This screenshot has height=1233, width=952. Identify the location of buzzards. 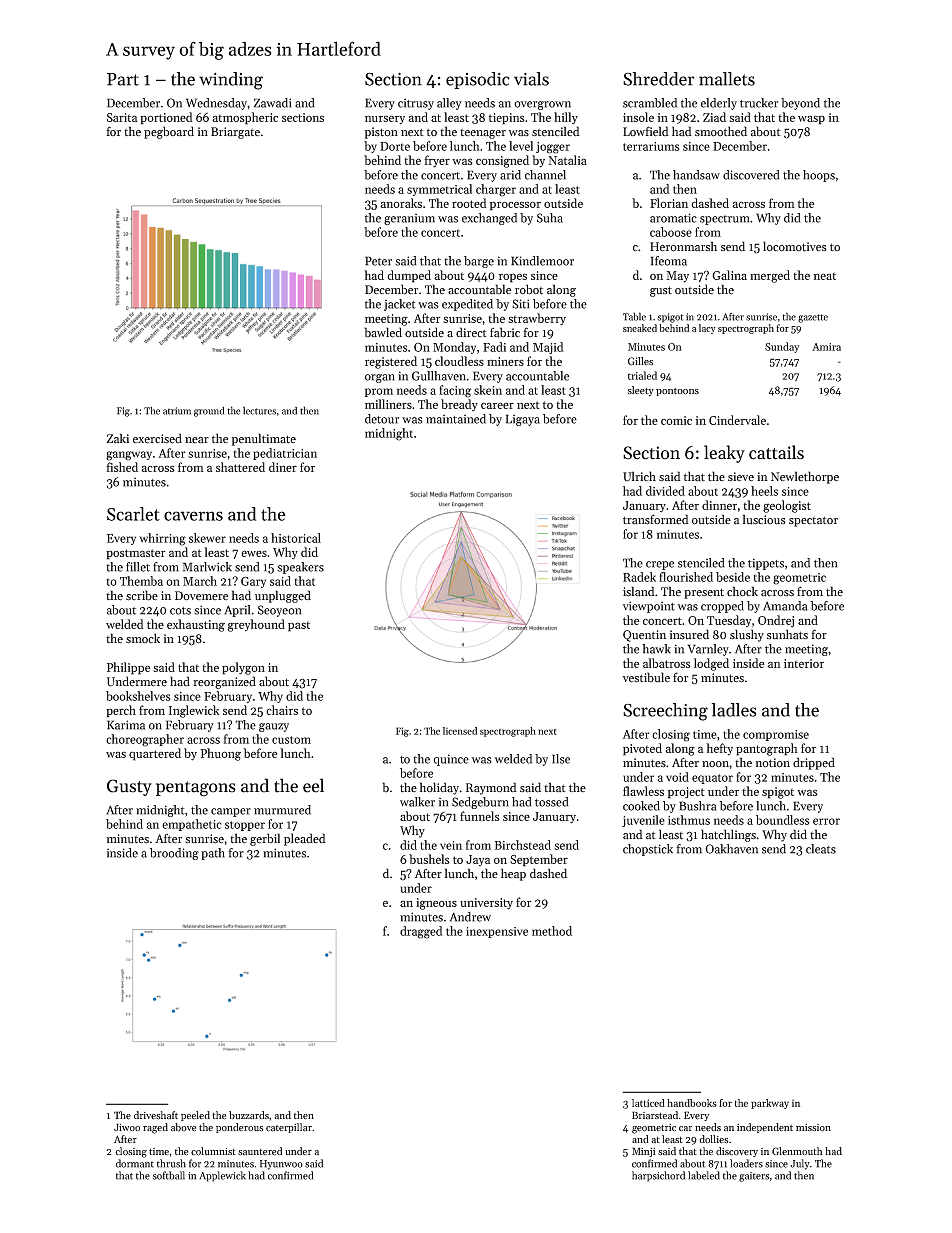
(249, 1115).
